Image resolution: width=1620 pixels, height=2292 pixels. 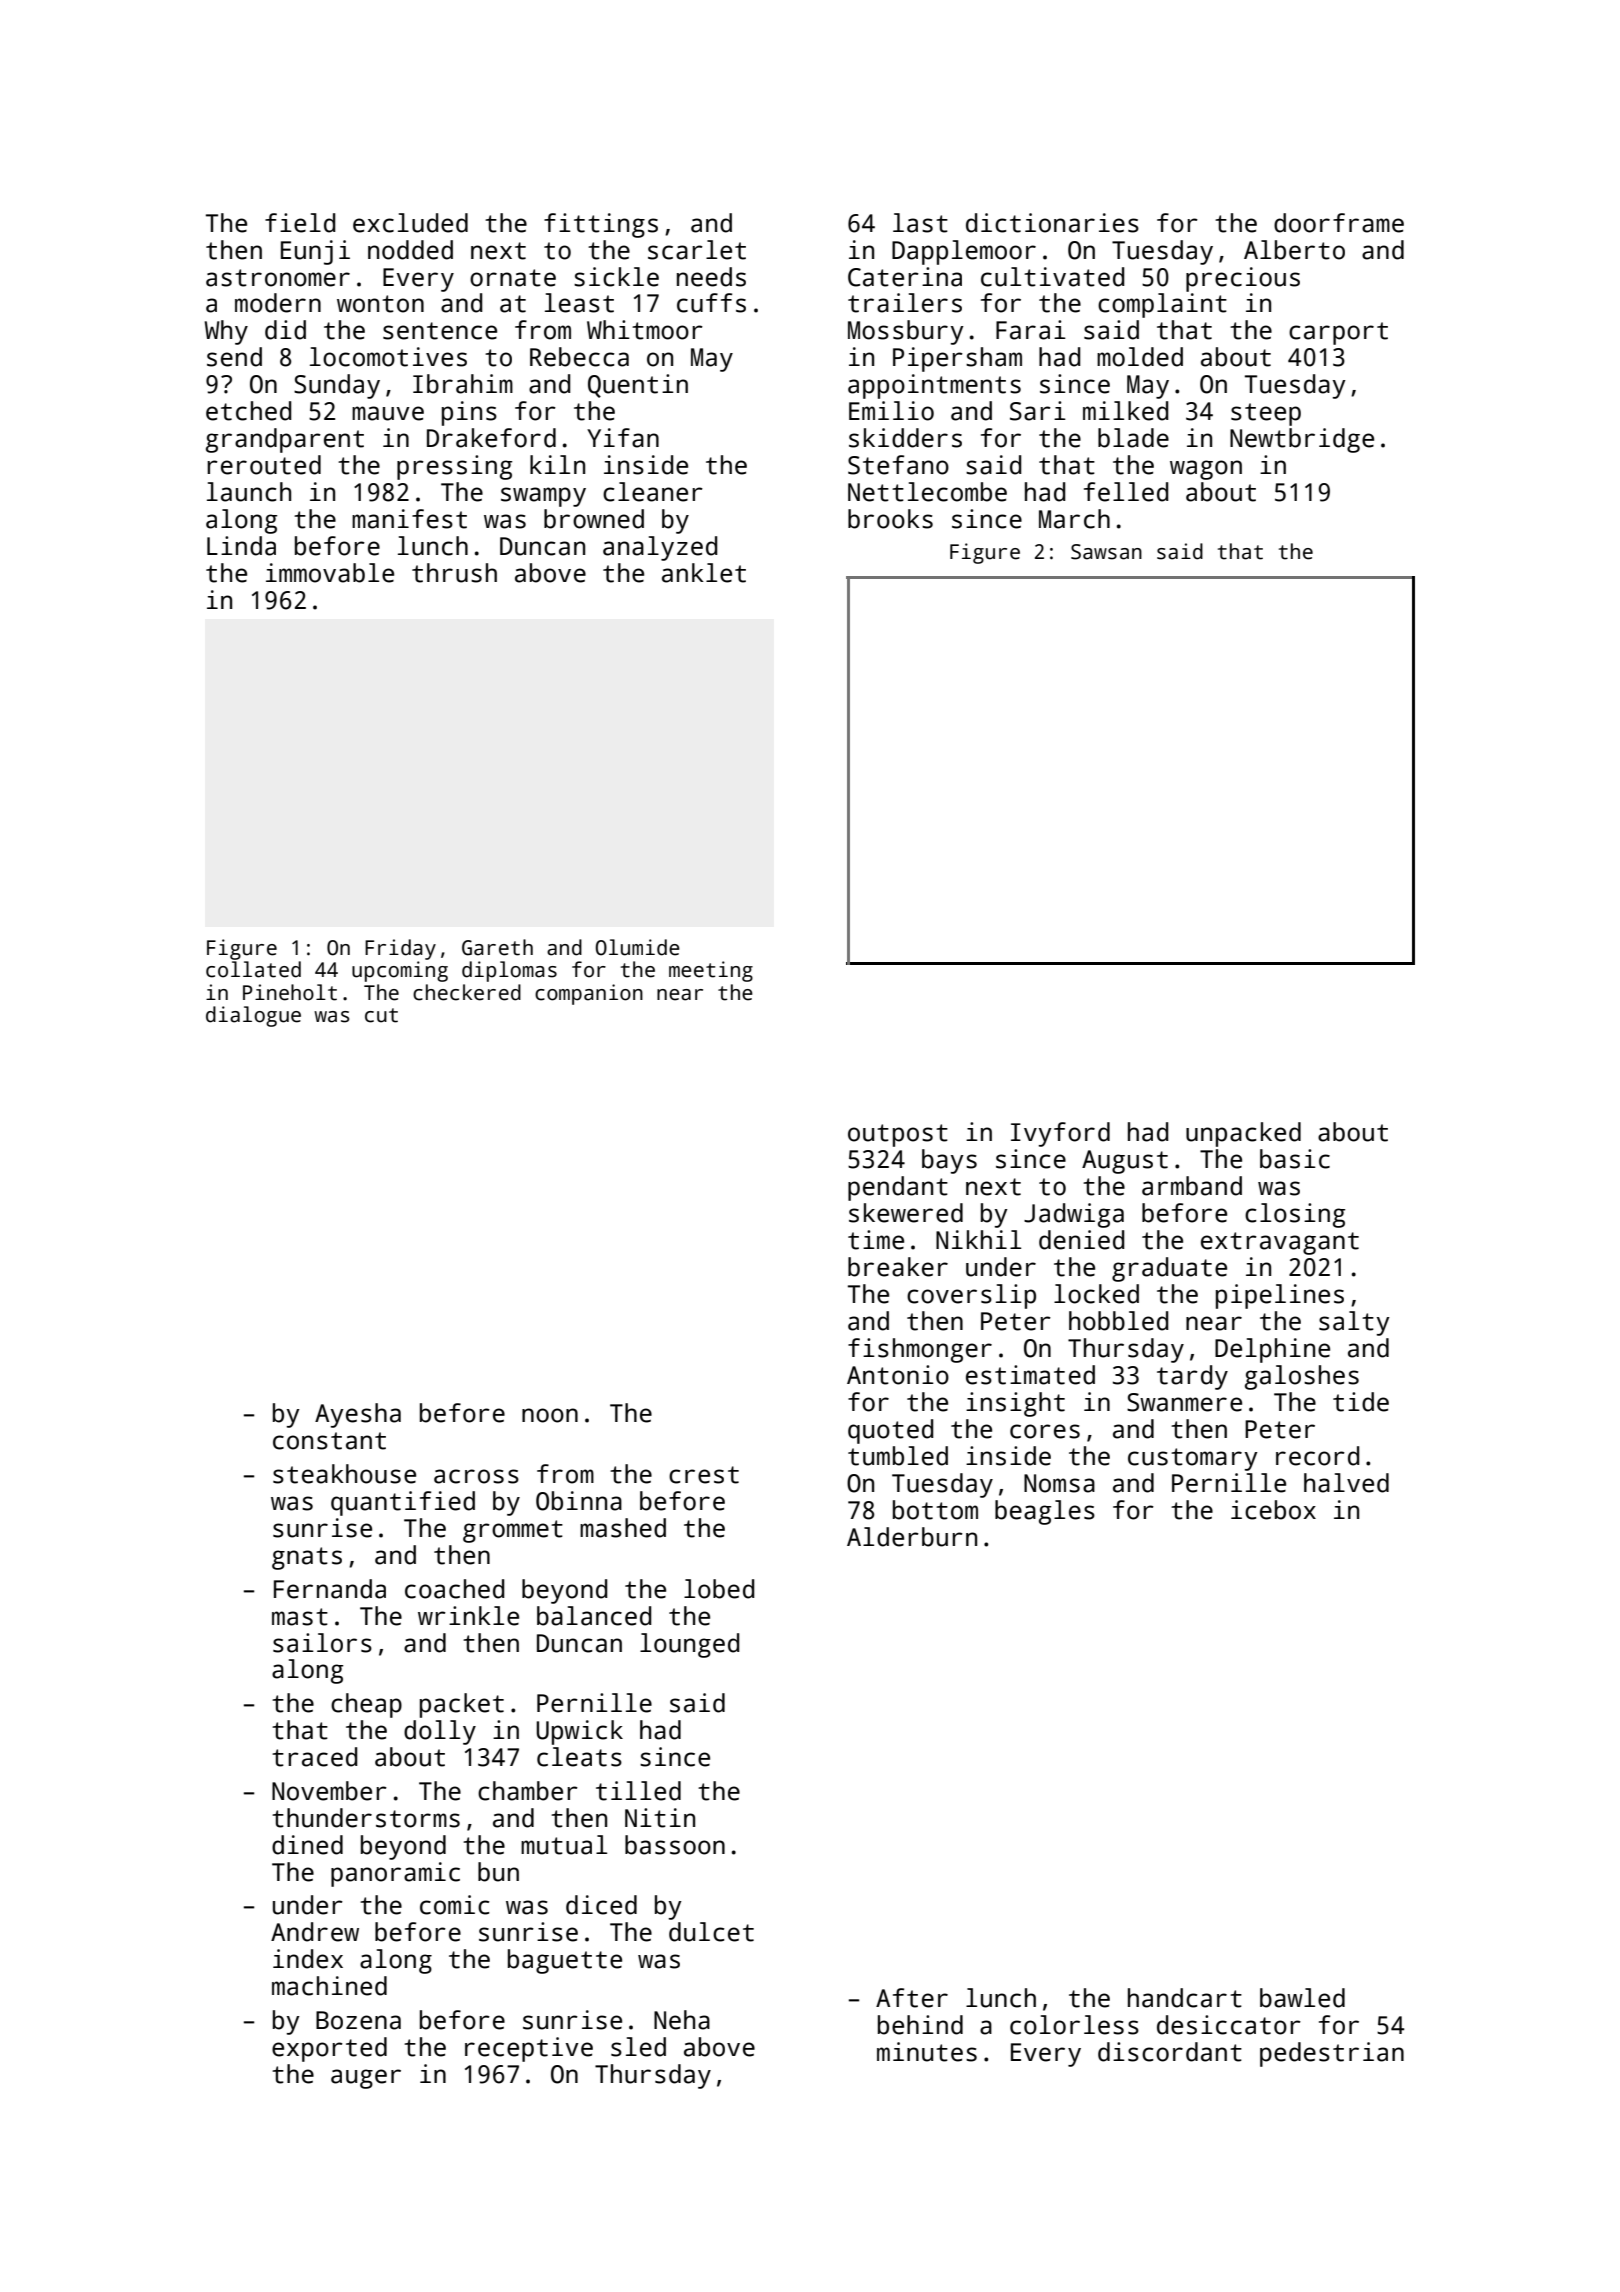 What do you see at coordinates (1295, 1159) in the page?
I see `basic` at bounding box center [1295, 1159].
